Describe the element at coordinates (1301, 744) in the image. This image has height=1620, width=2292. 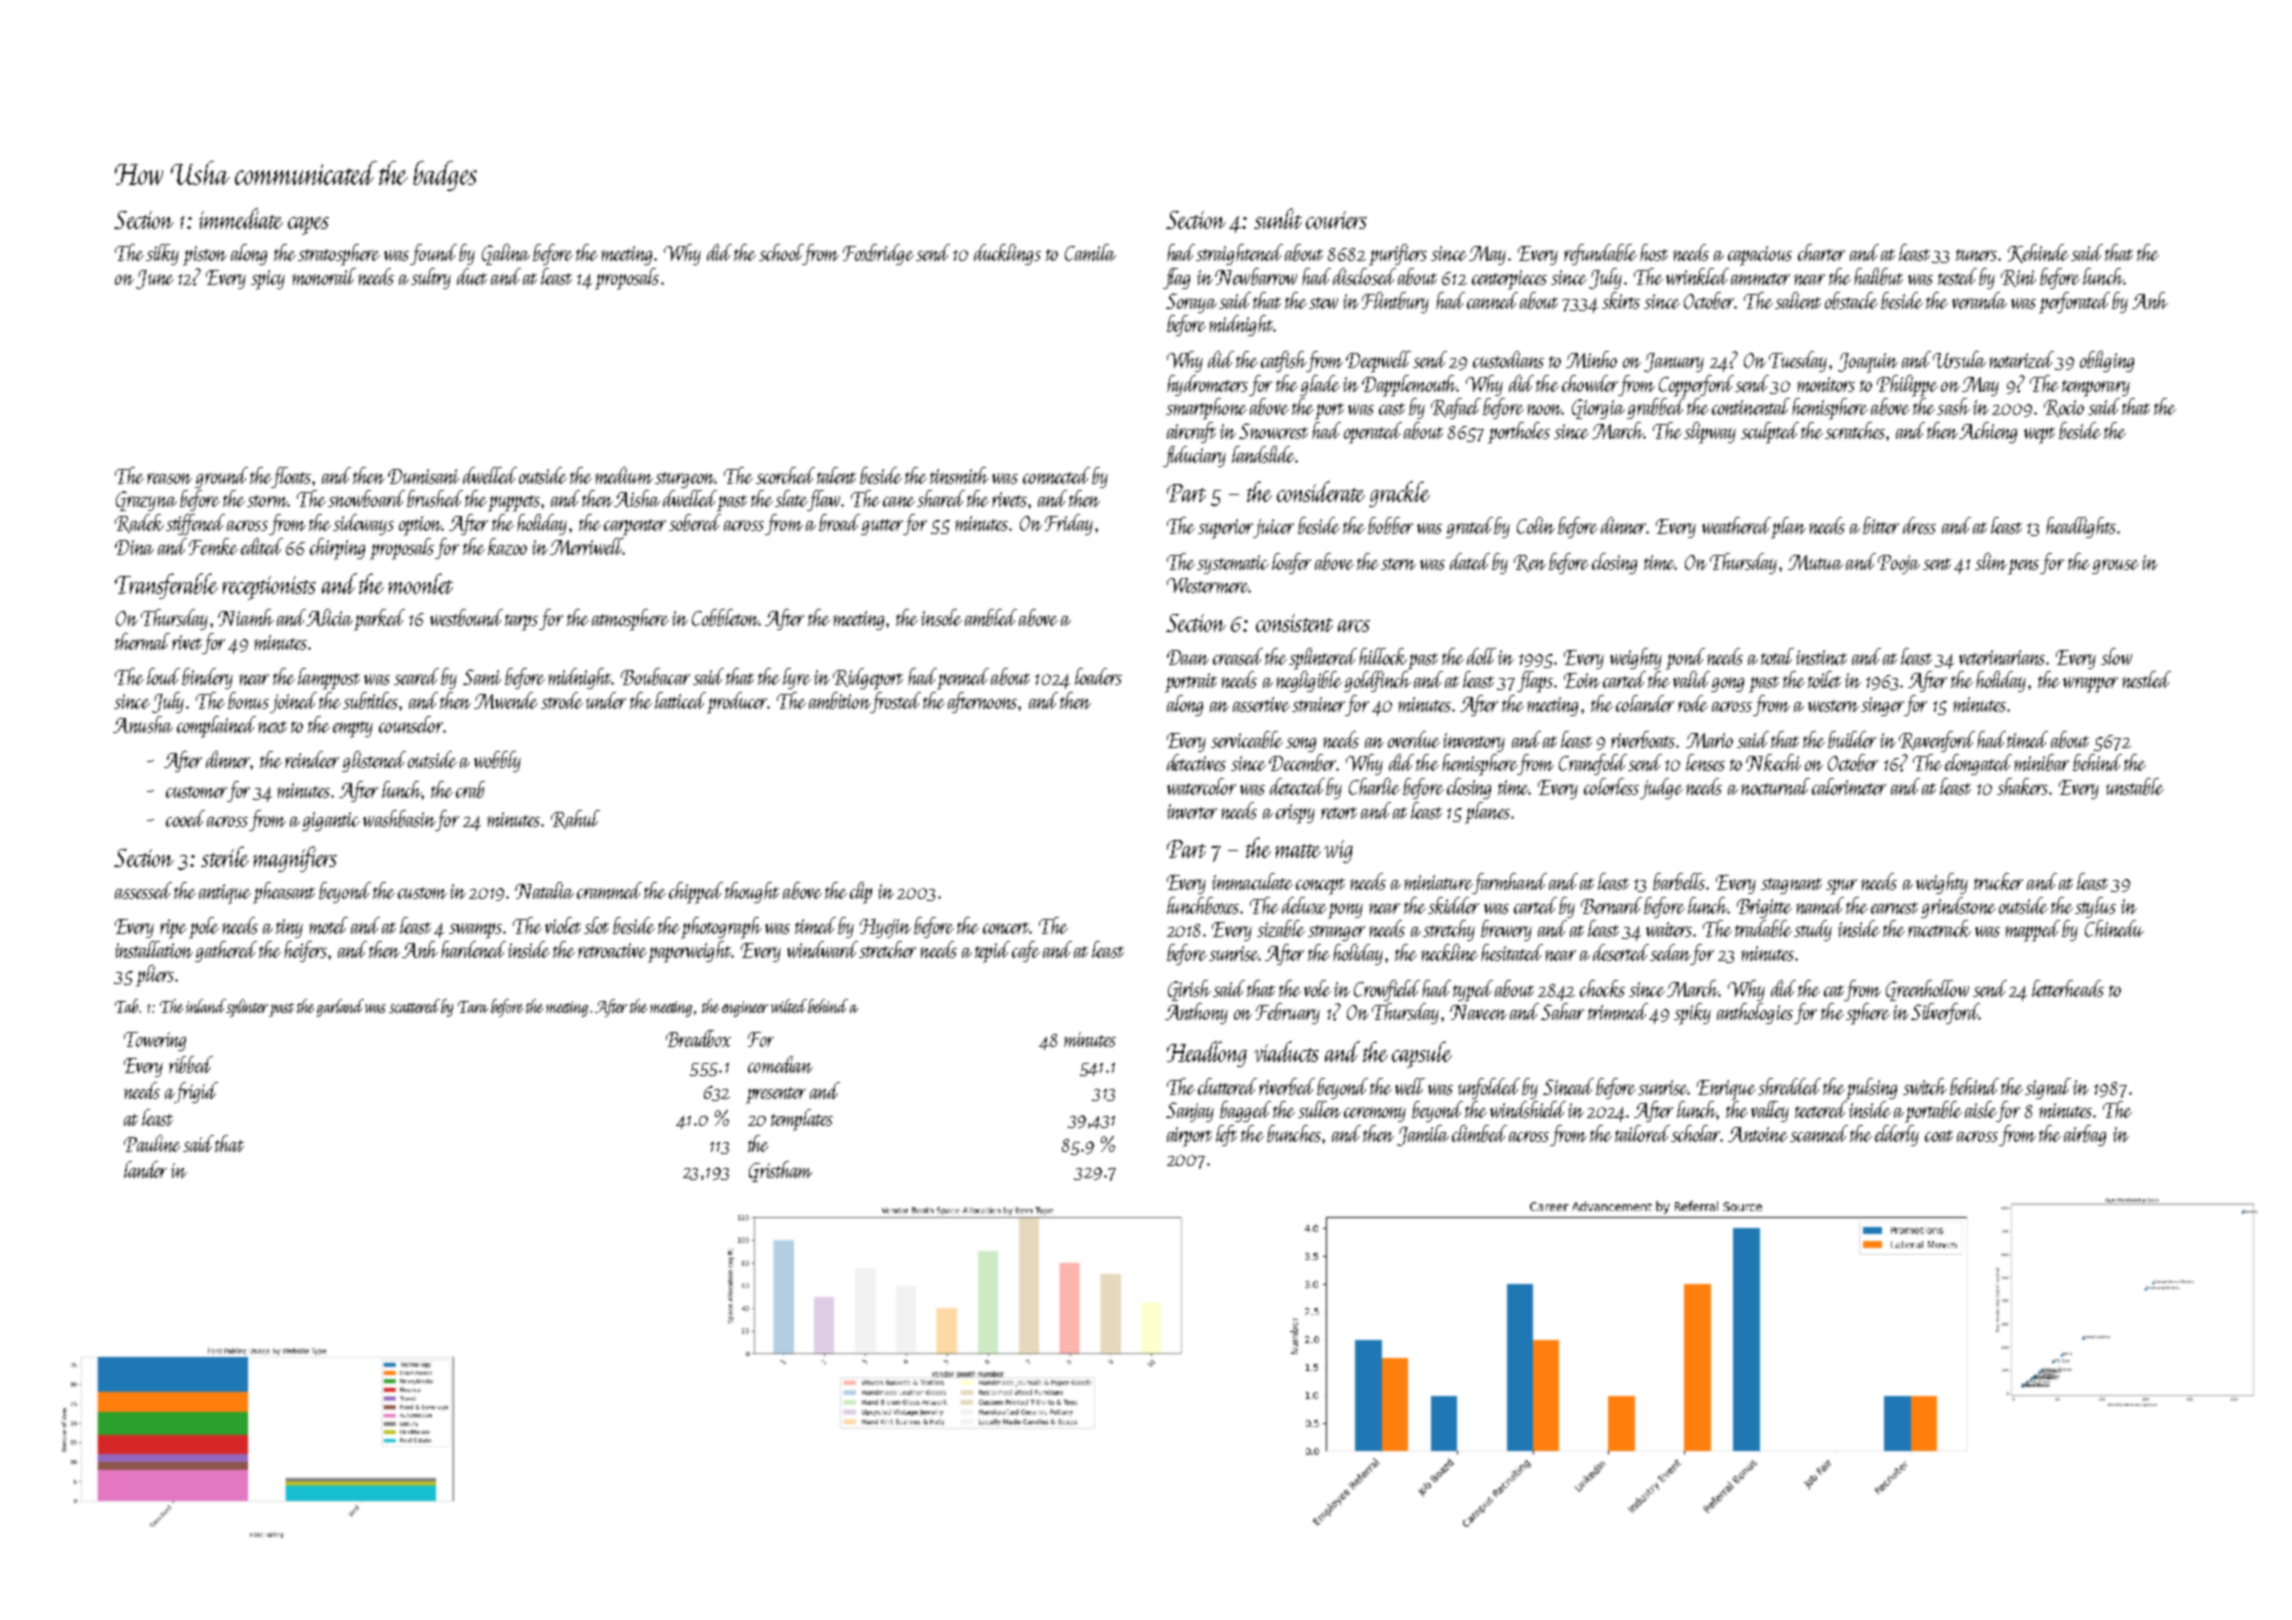
I see `song` at that location.
